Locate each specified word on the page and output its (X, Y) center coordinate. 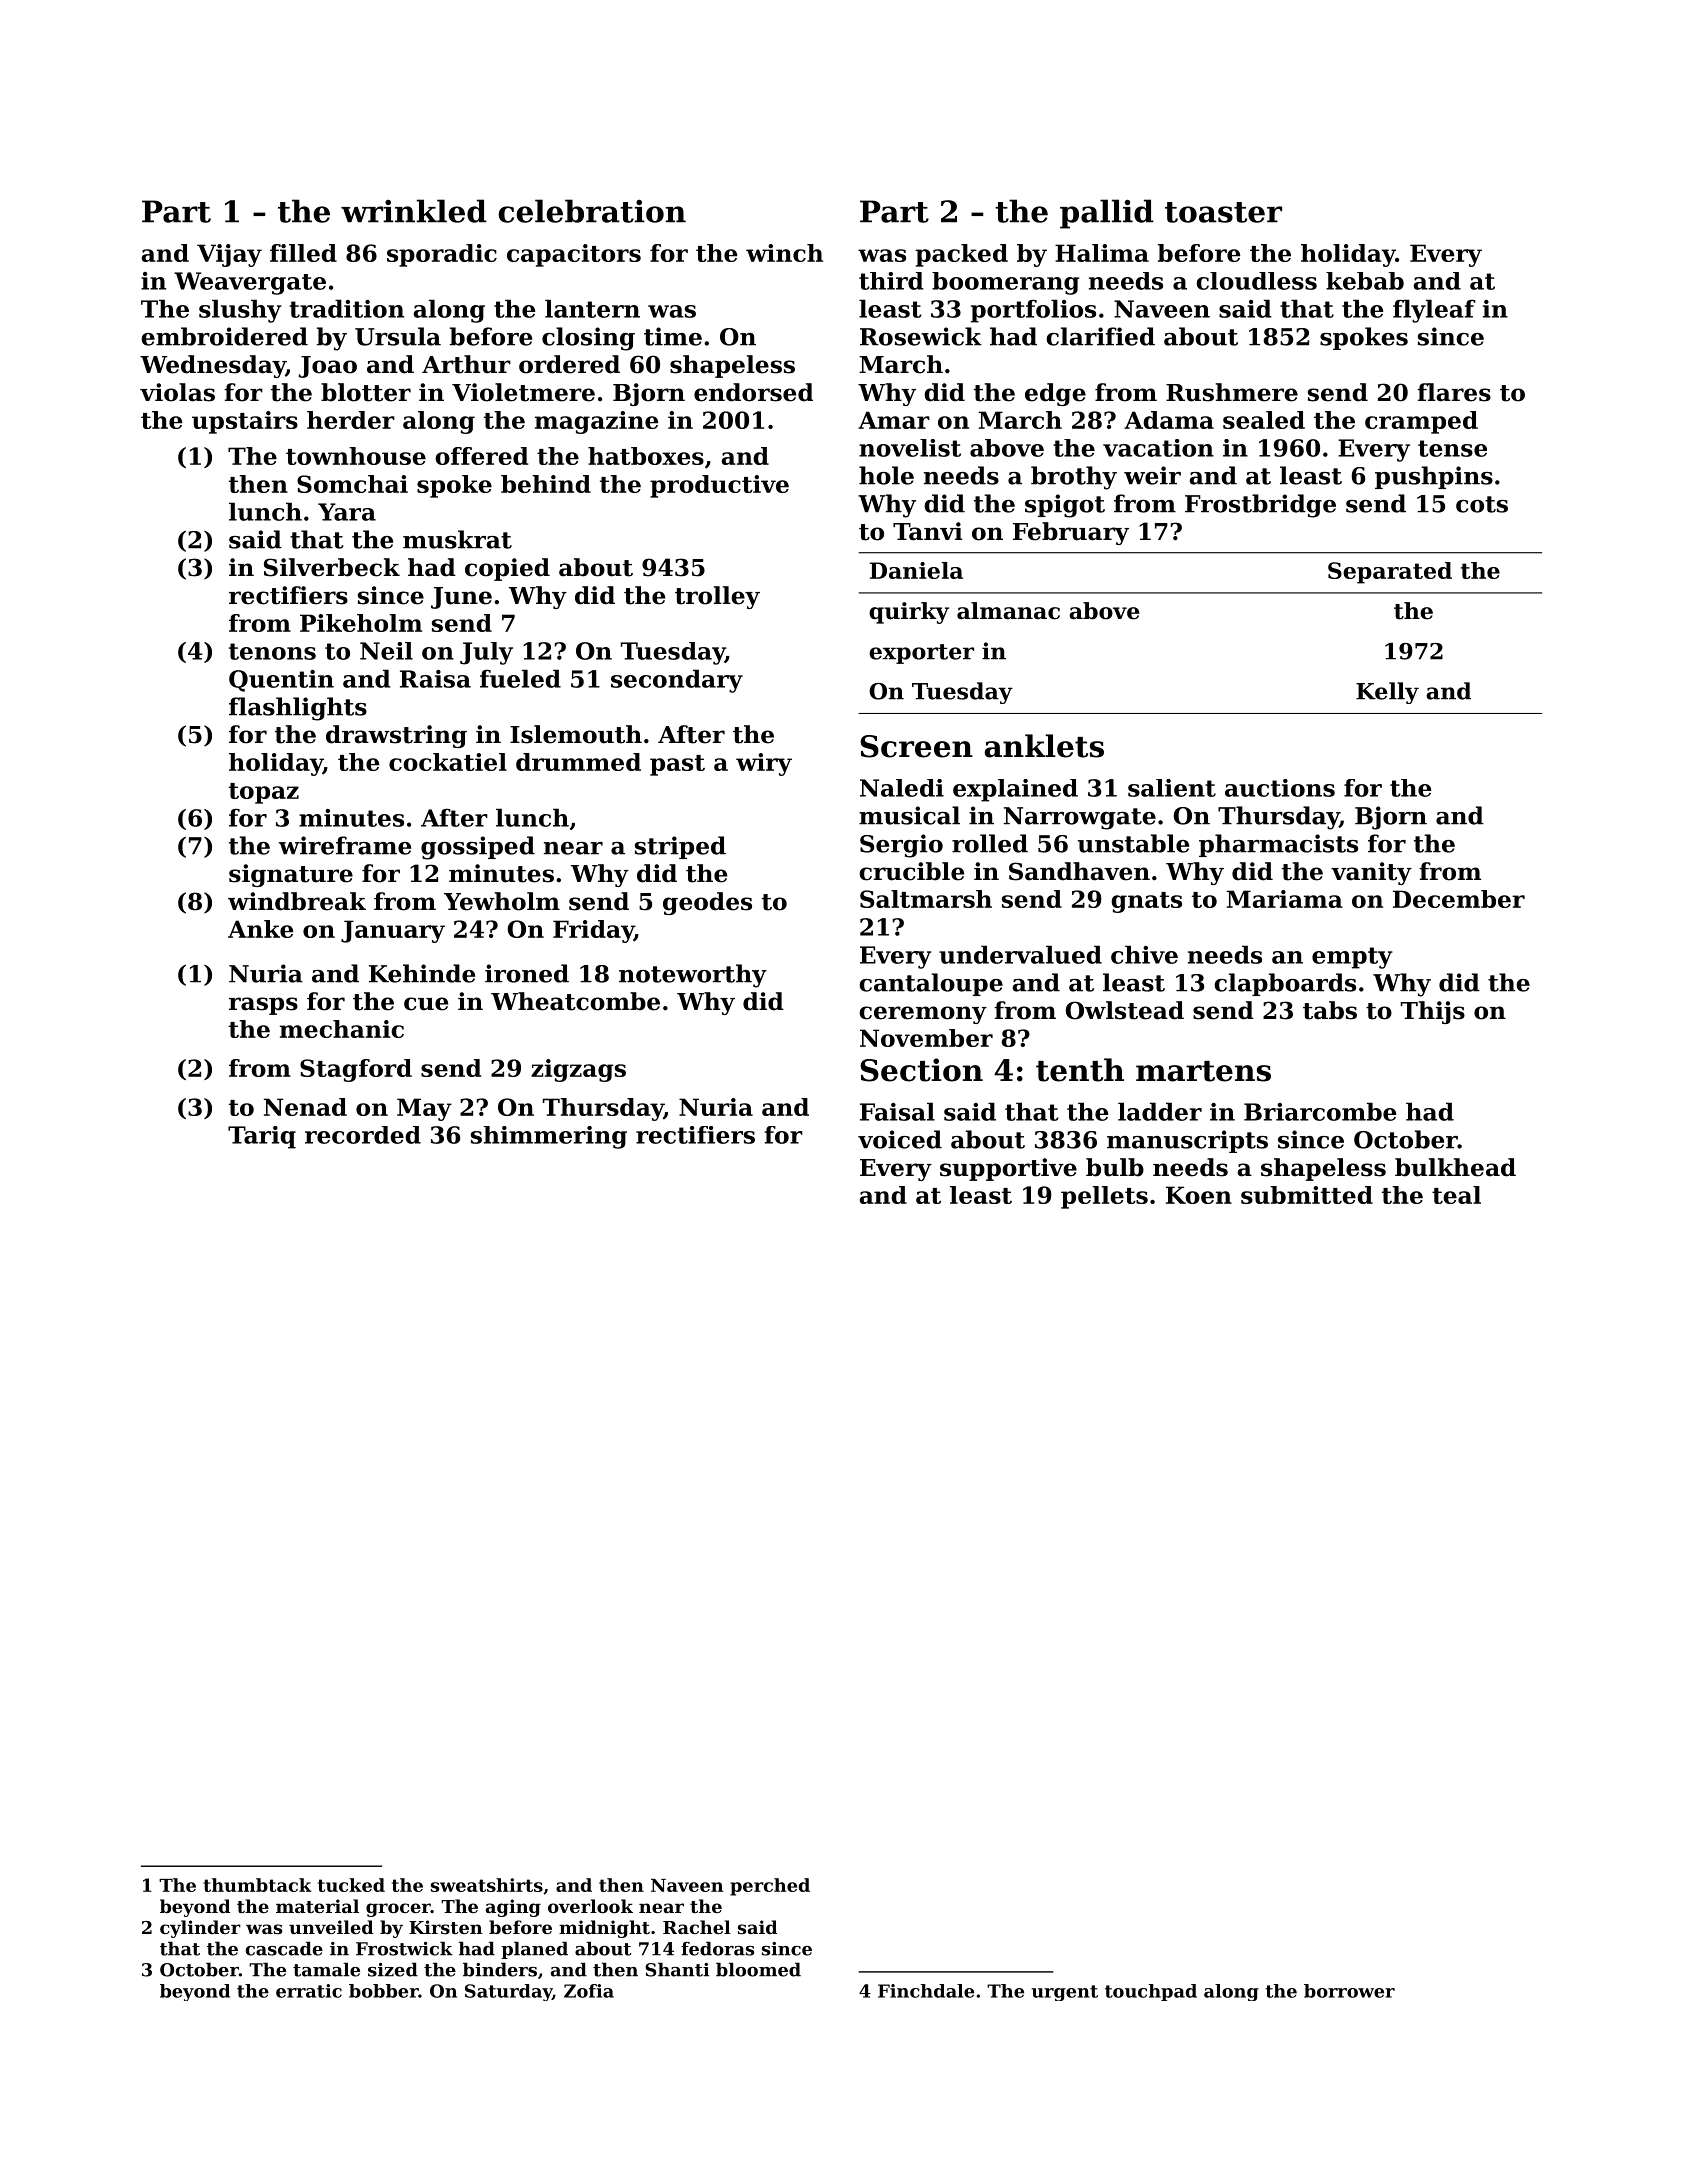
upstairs (245, 422)
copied (507, 569)
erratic (309, 1991)
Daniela (916, 570)
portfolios (1033, 311)
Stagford (356, 1070)
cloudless (1256, 281)
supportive (1008, 1169)
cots (1482, 504)
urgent (1065, 1993)
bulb (1115, 1167)
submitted (1307, 1195)
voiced (900, 1139)
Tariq (262, 1137)
